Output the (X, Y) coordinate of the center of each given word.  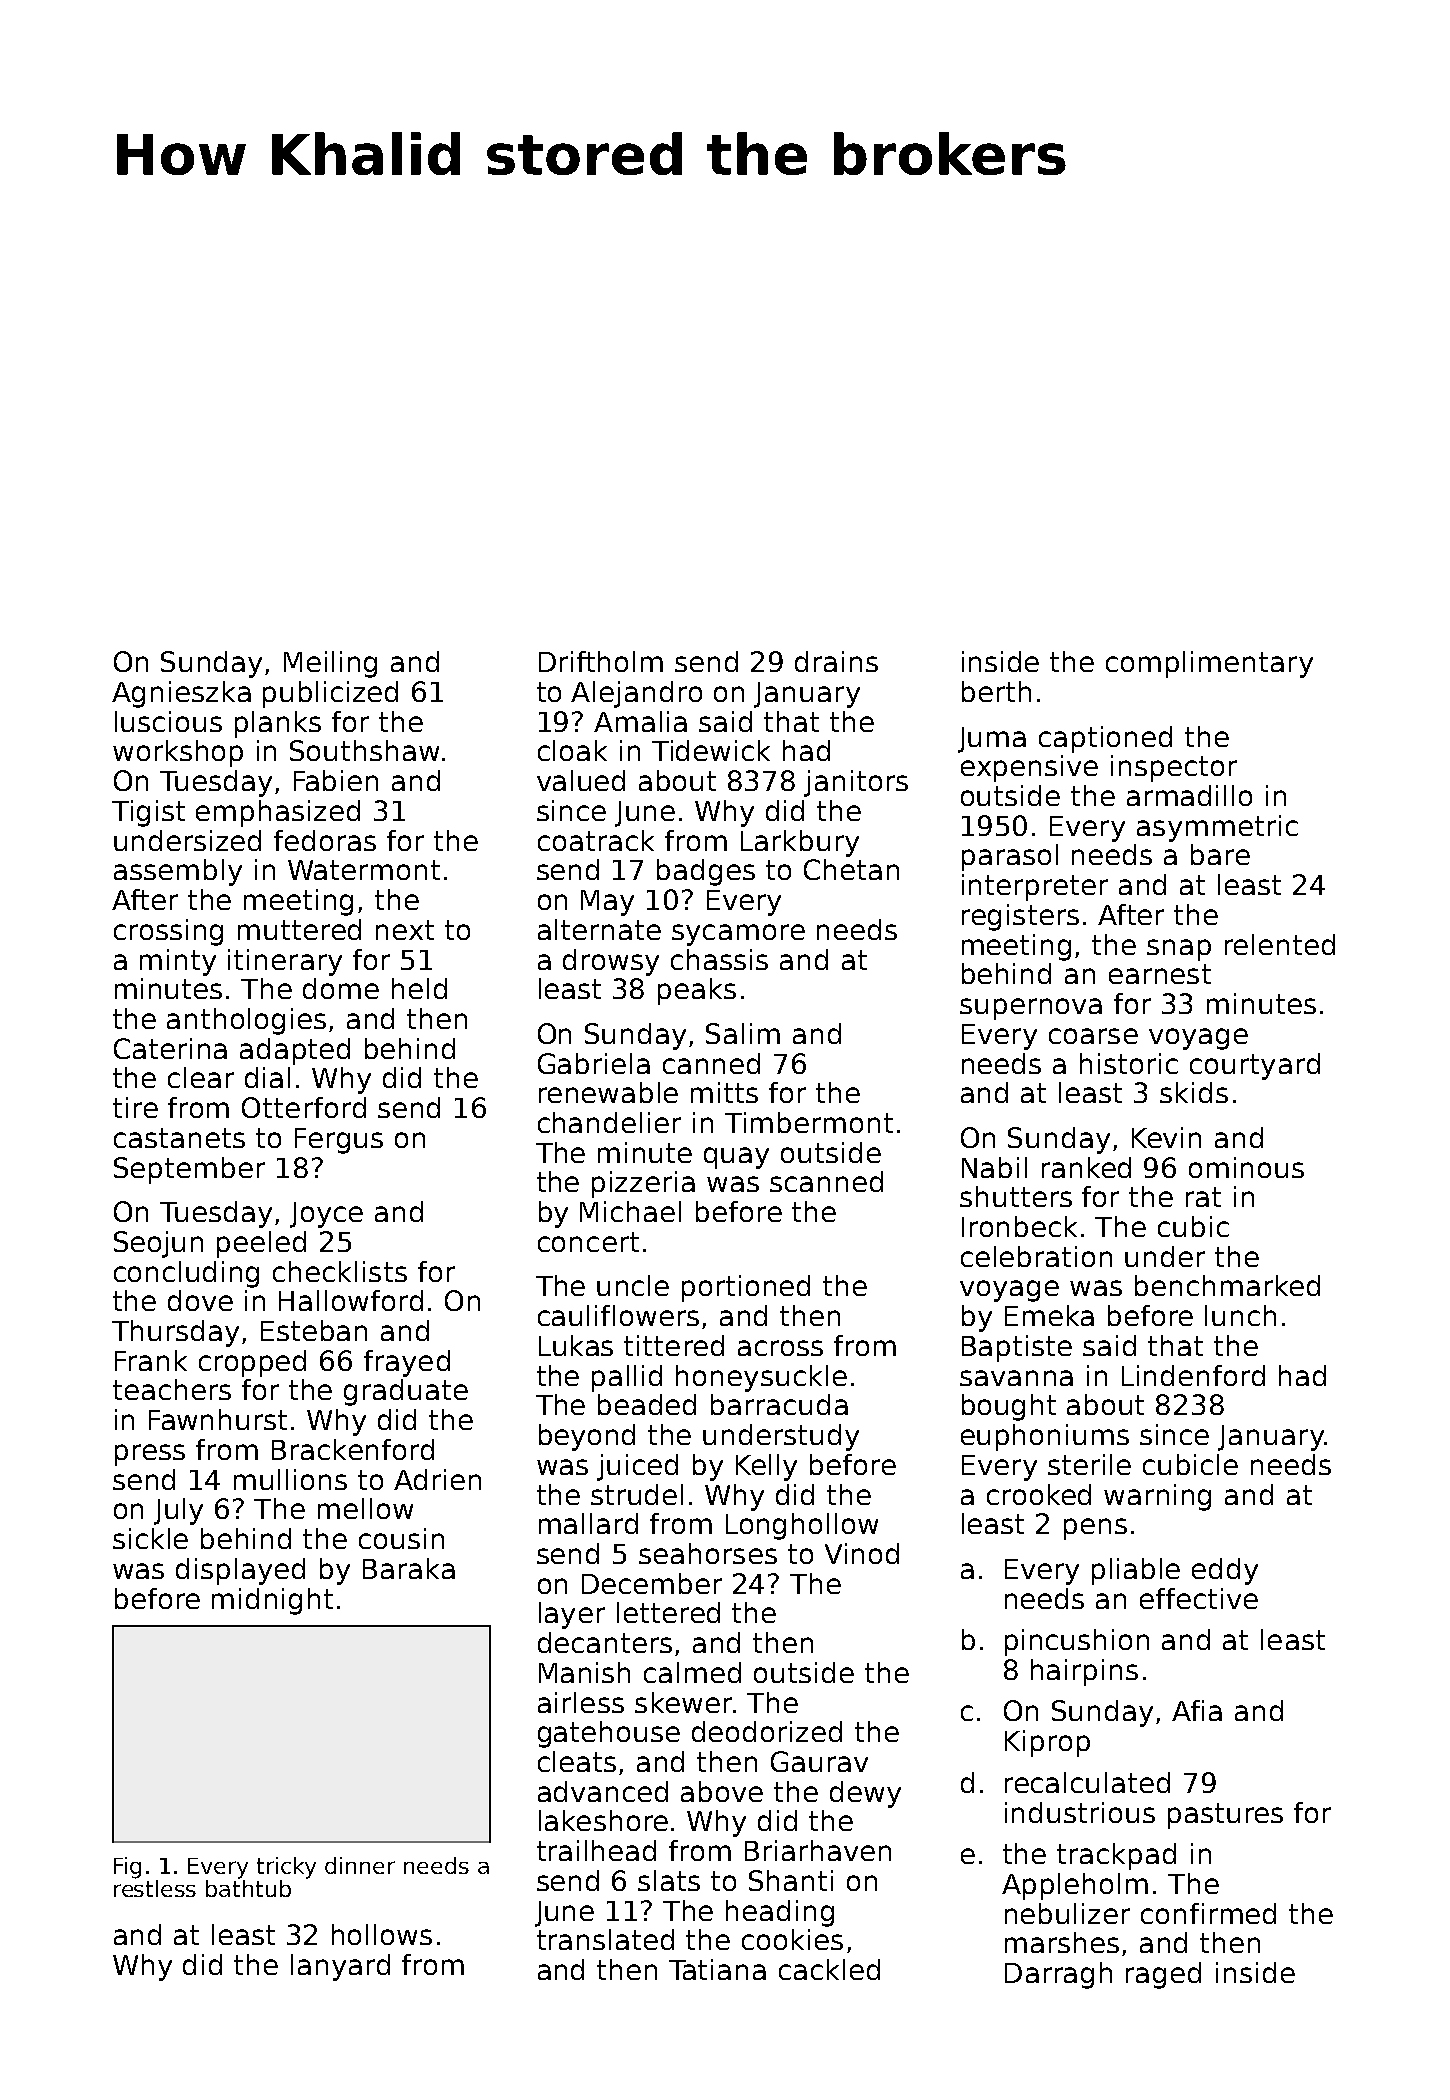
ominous (1246, 1167)
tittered (674, 1345)
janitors (856, 783)
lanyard (340, 1967)
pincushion (1077, 1642)
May (607, 903)
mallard (588, 1523)
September (189, 1170)
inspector (1174, 768)
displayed (240, 1571)
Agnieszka (181, 694)
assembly (178, 872)
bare (1220, 854)
